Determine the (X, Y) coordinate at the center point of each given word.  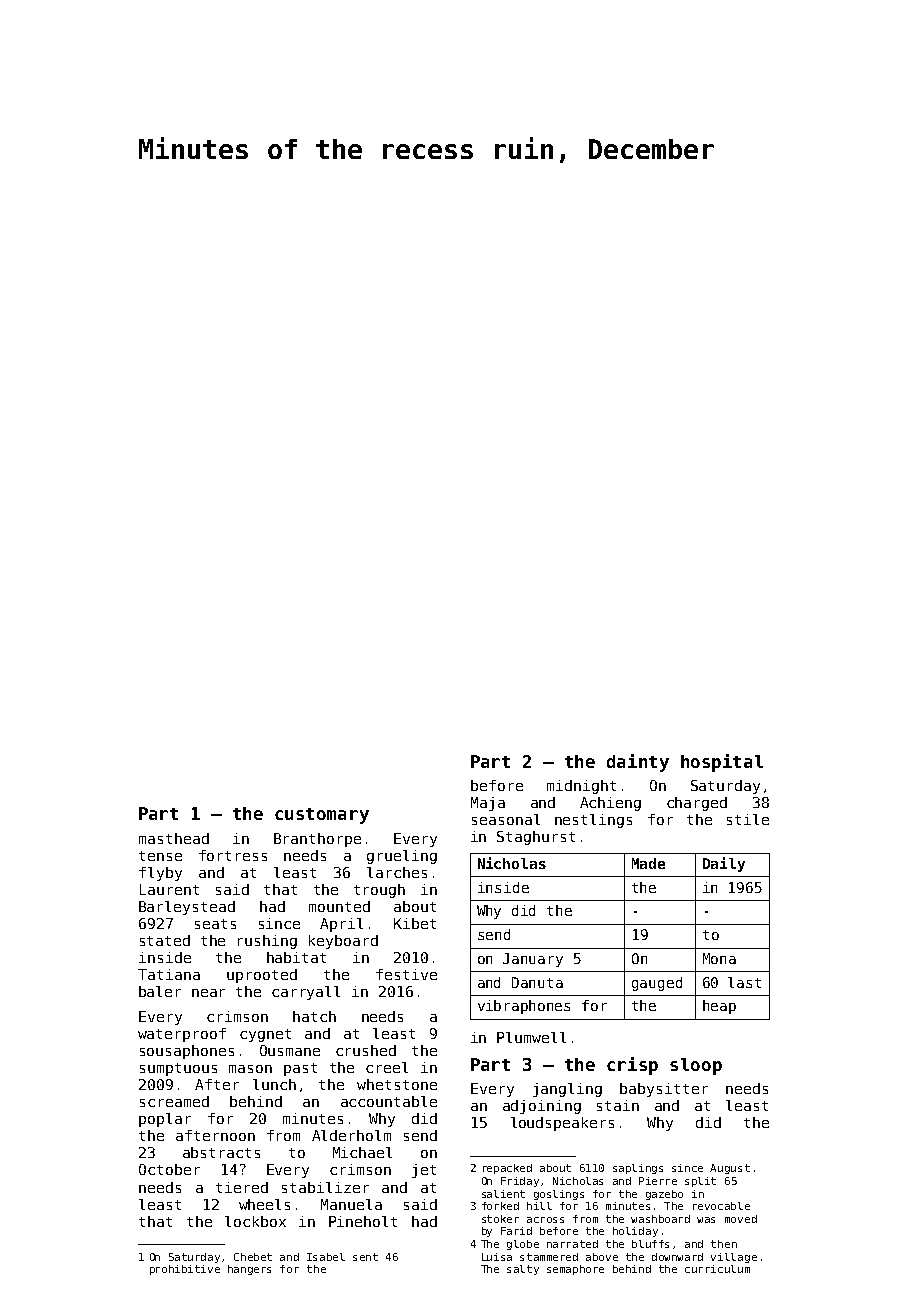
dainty (638, 763)
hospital (722, 763)
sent (365, 1257)
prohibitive (185, 1270)
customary (322, 816)
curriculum (717, 1269)
